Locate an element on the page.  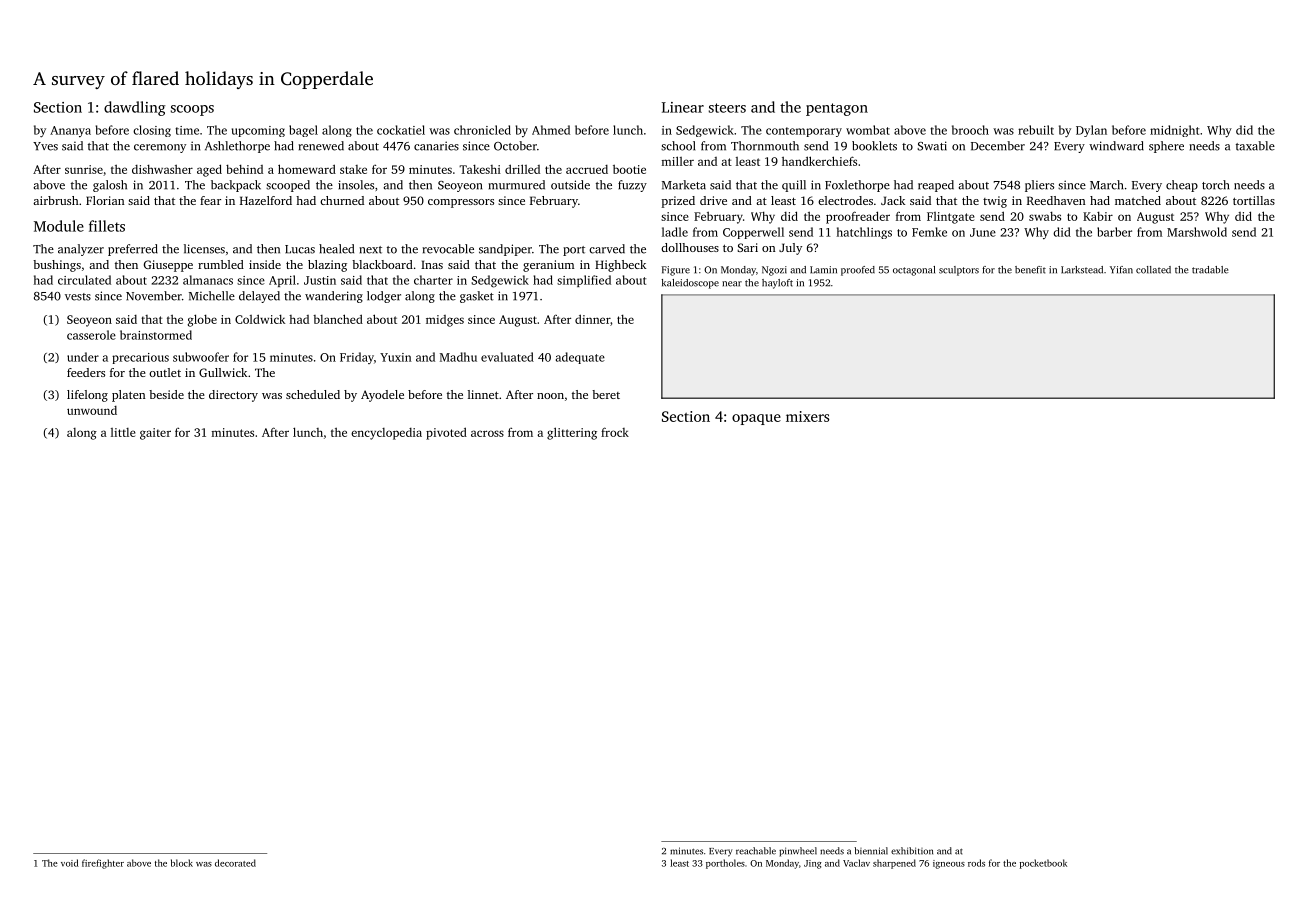
Larkstead is located at coordinates (1082, 270).
